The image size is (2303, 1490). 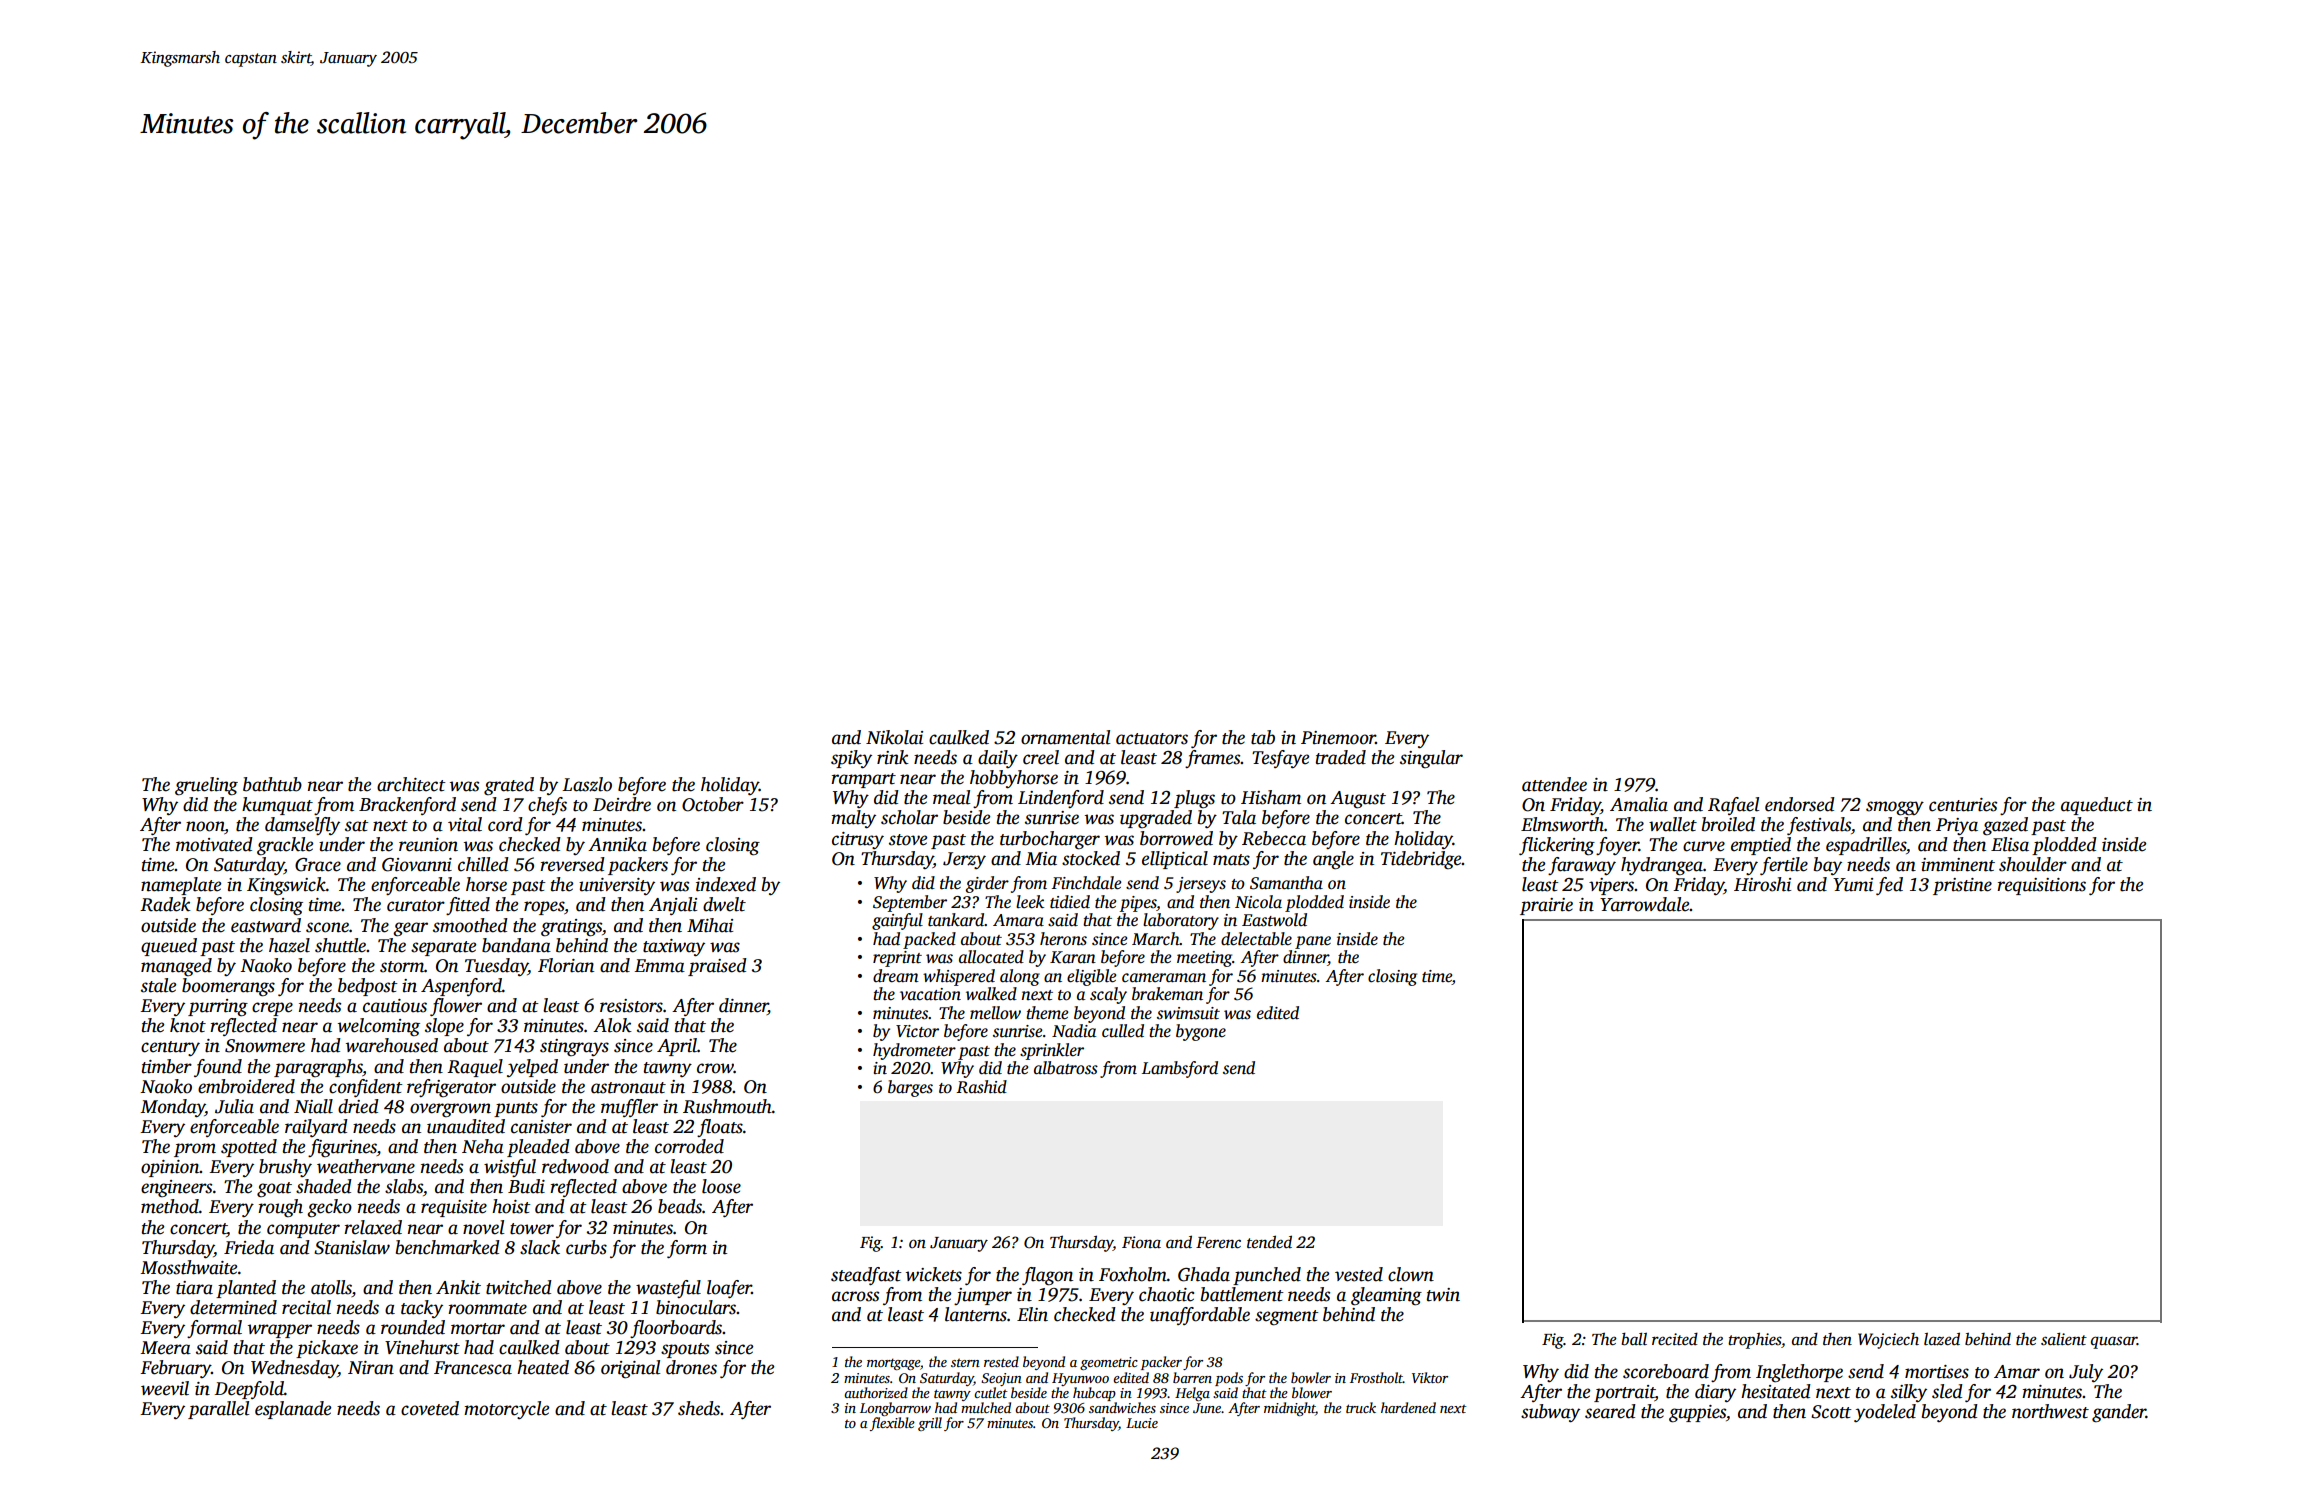 I want to click on February, so click(x=175, y=1369).
